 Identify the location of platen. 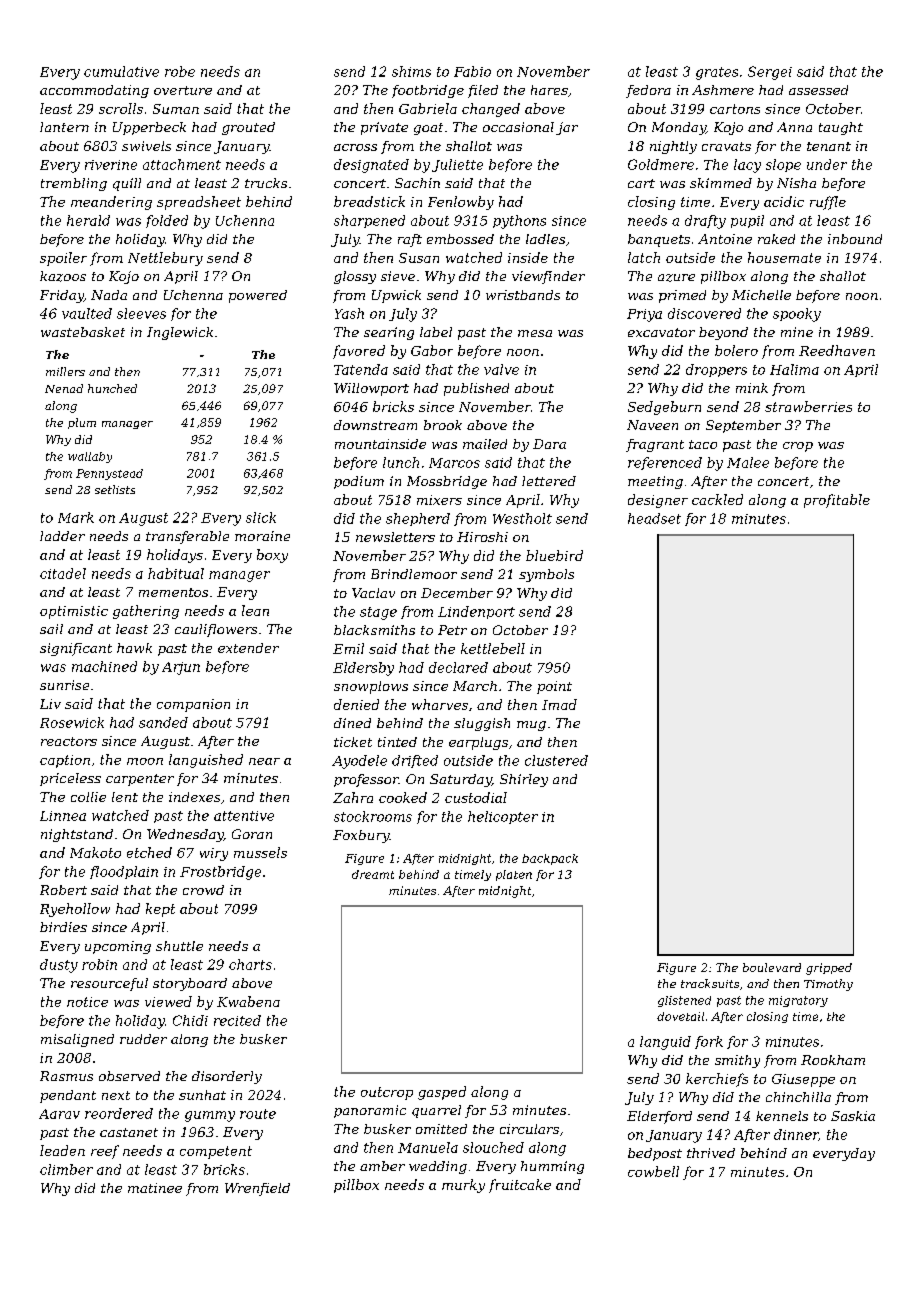
(514, 875).
